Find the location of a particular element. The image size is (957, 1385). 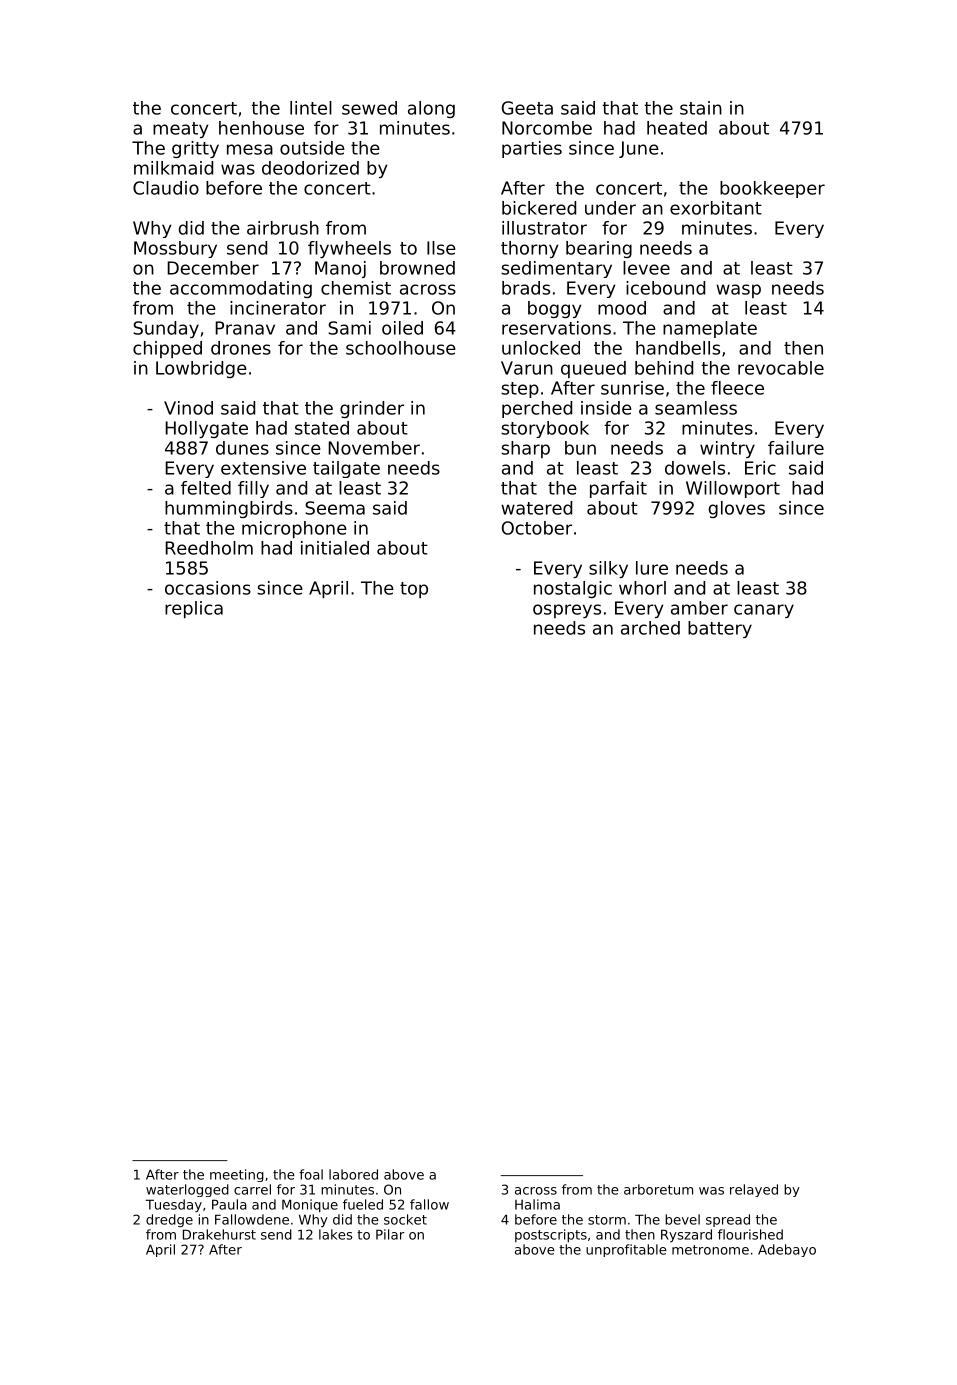

canary is located at coordinates (764, 611).
